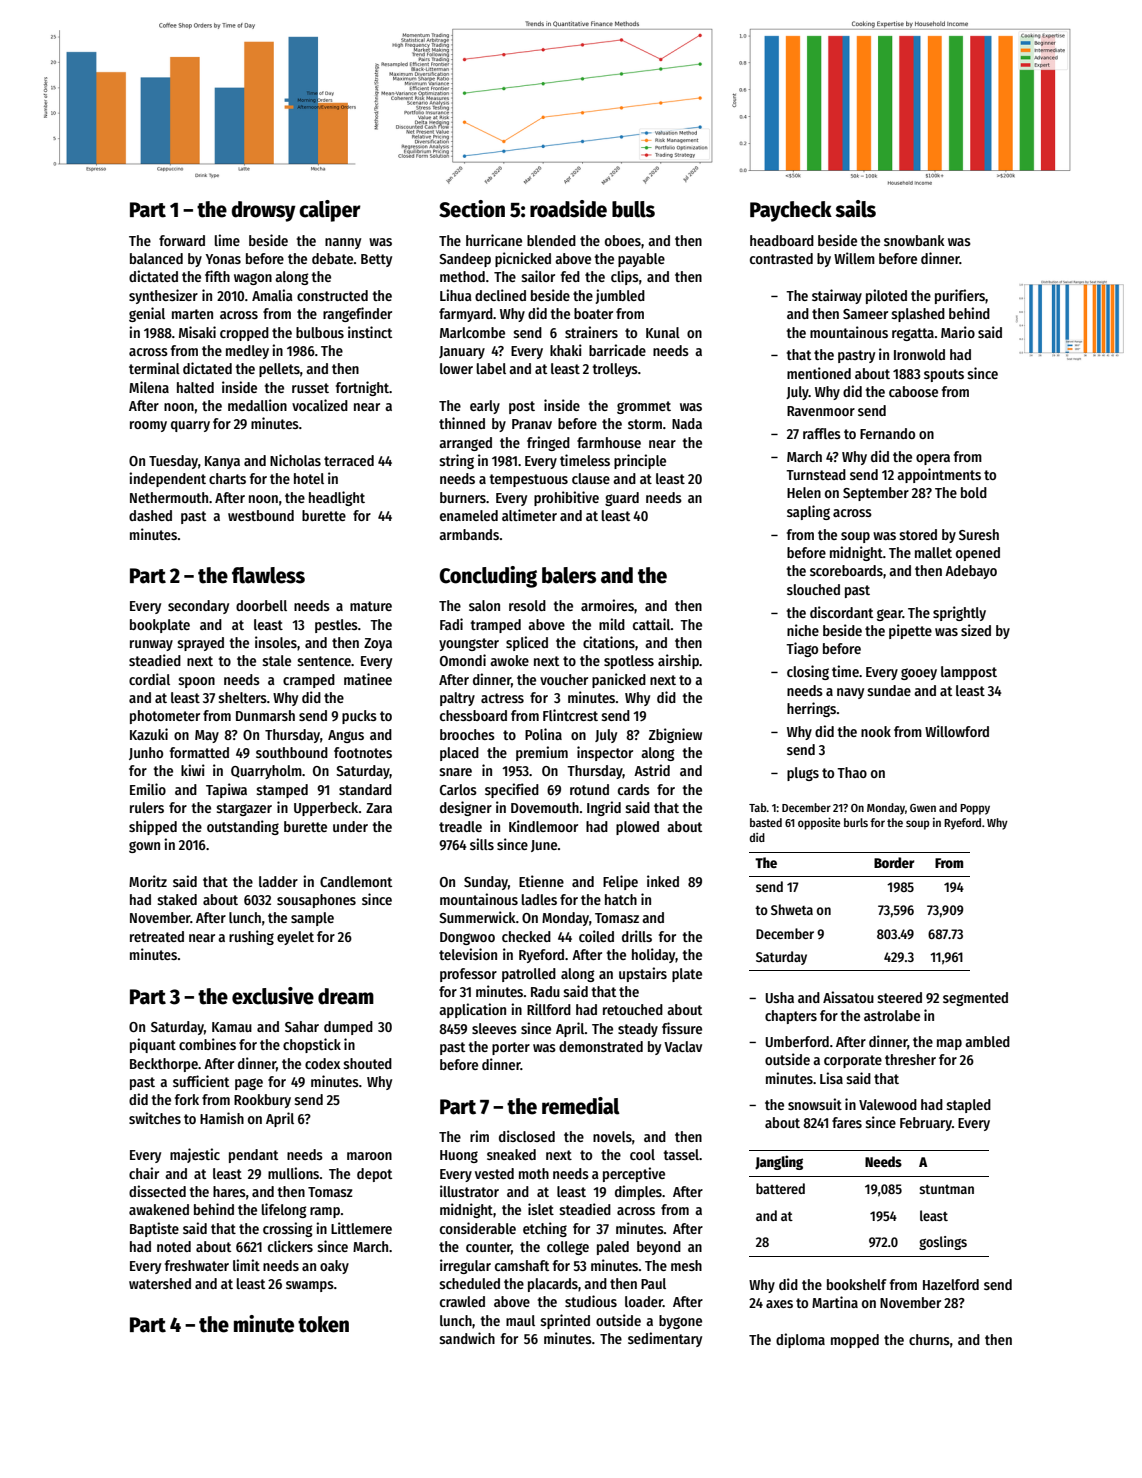 The image size is (1142, 1478). What do you see at coordinates (568, 209) in the image?
I see `roadside` at bounding box center [568, 209].
